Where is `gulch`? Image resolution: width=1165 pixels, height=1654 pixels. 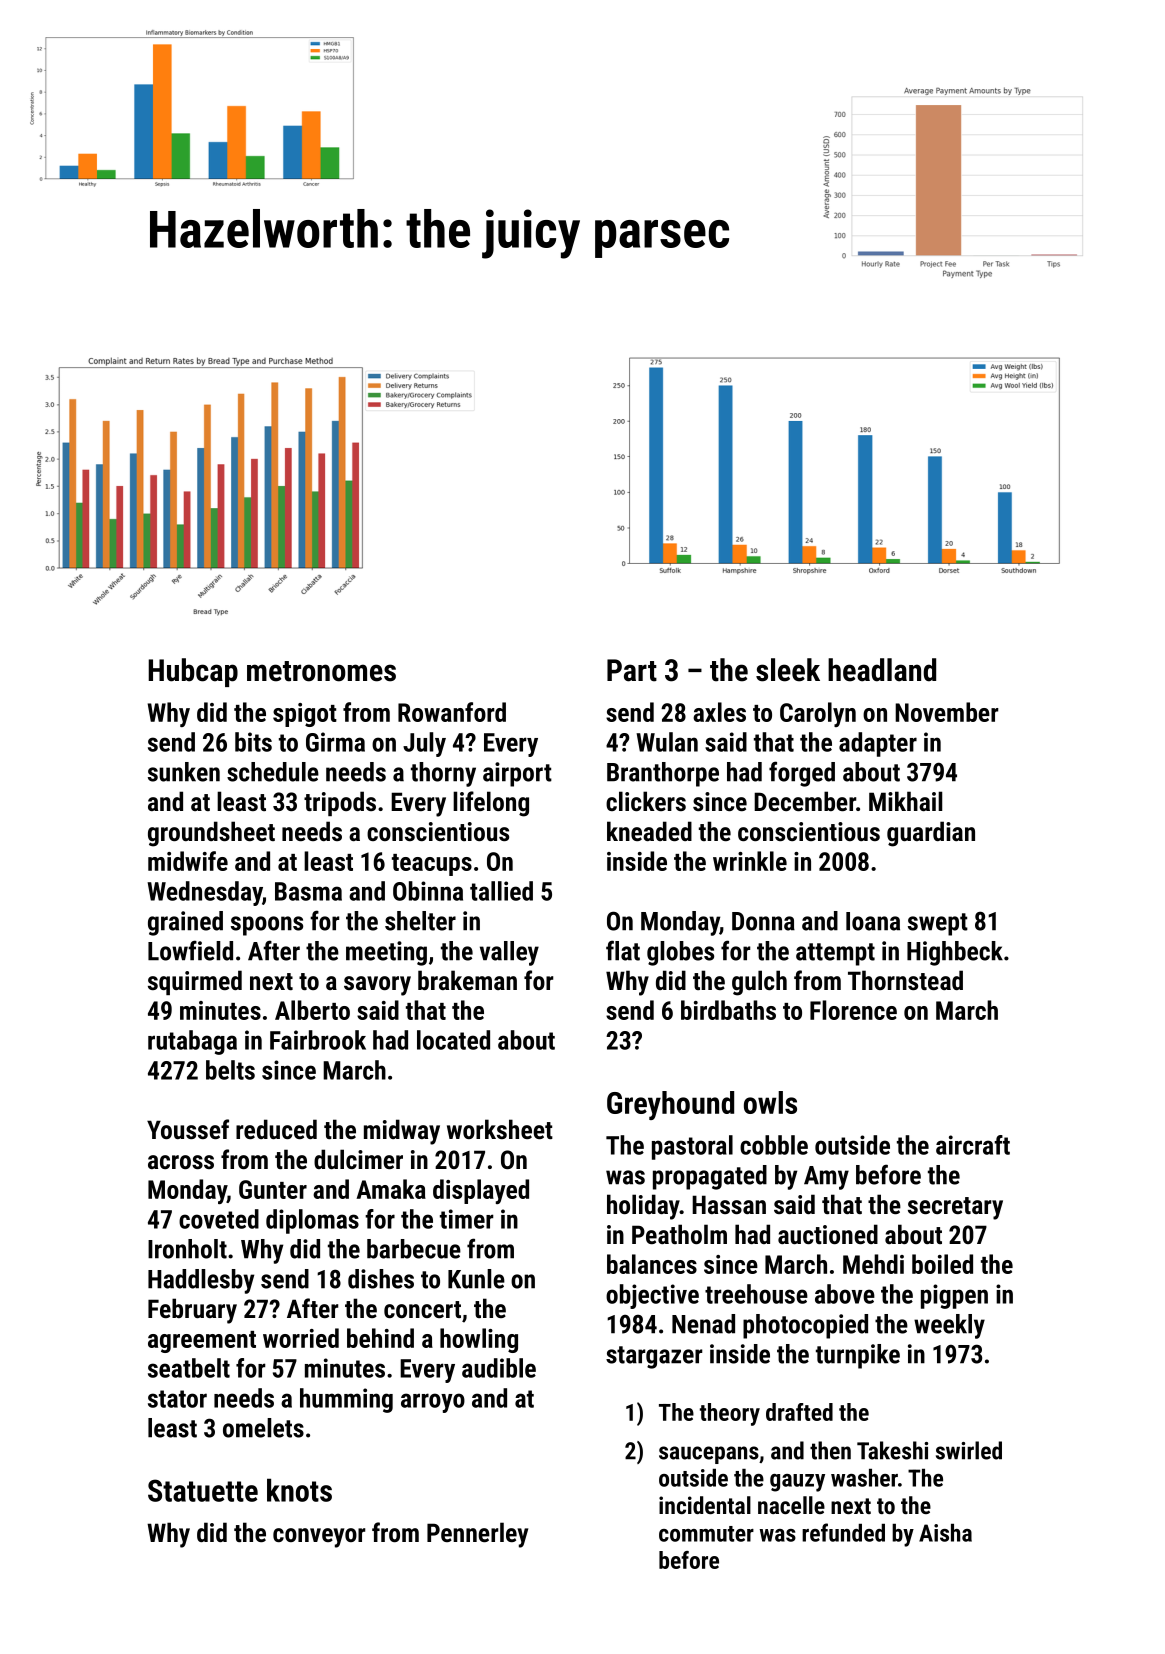 gulch is located at coordinates (759, 983).
